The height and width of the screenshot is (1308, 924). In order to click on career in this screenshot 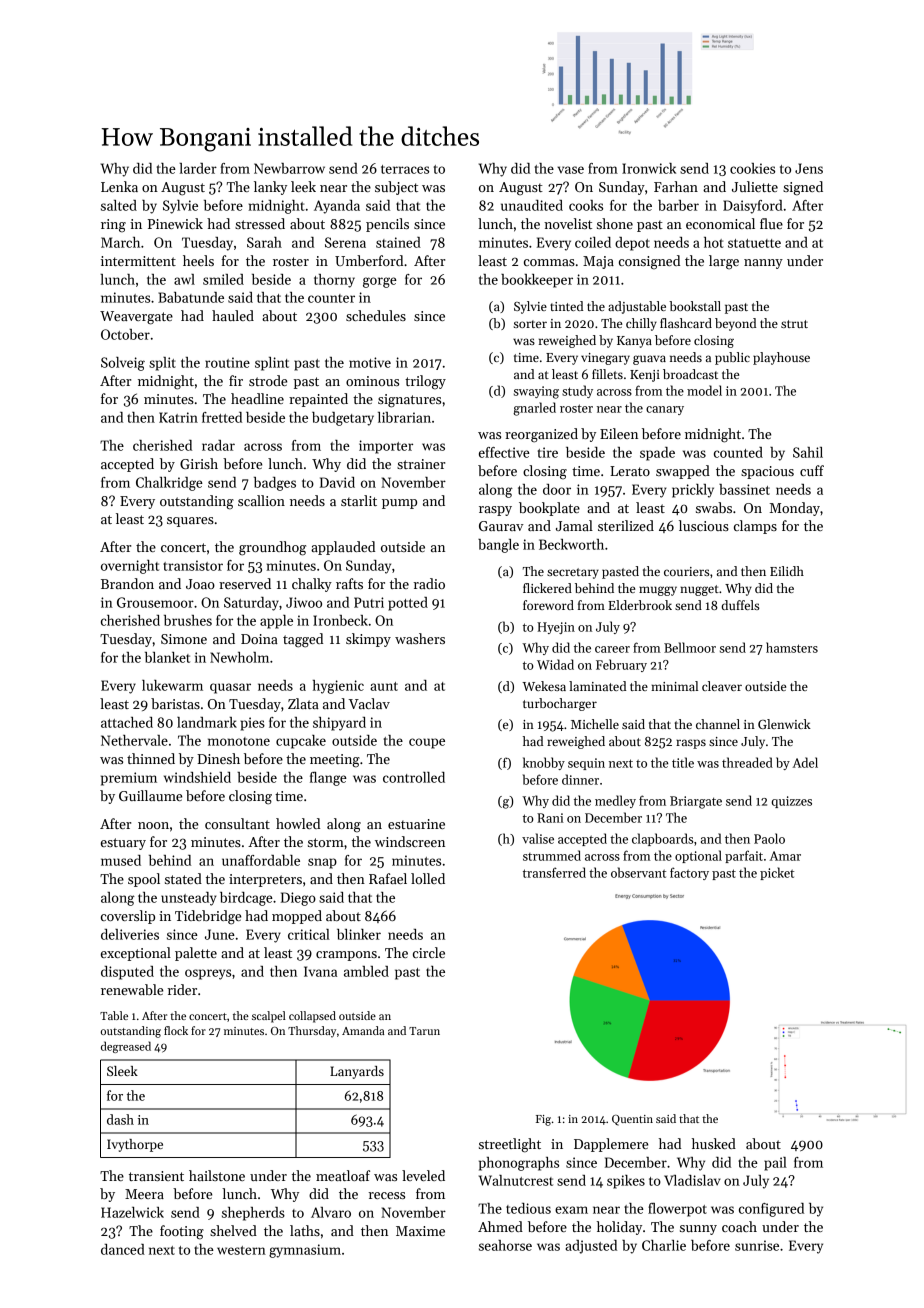, I will do `click(612, 649)`.
